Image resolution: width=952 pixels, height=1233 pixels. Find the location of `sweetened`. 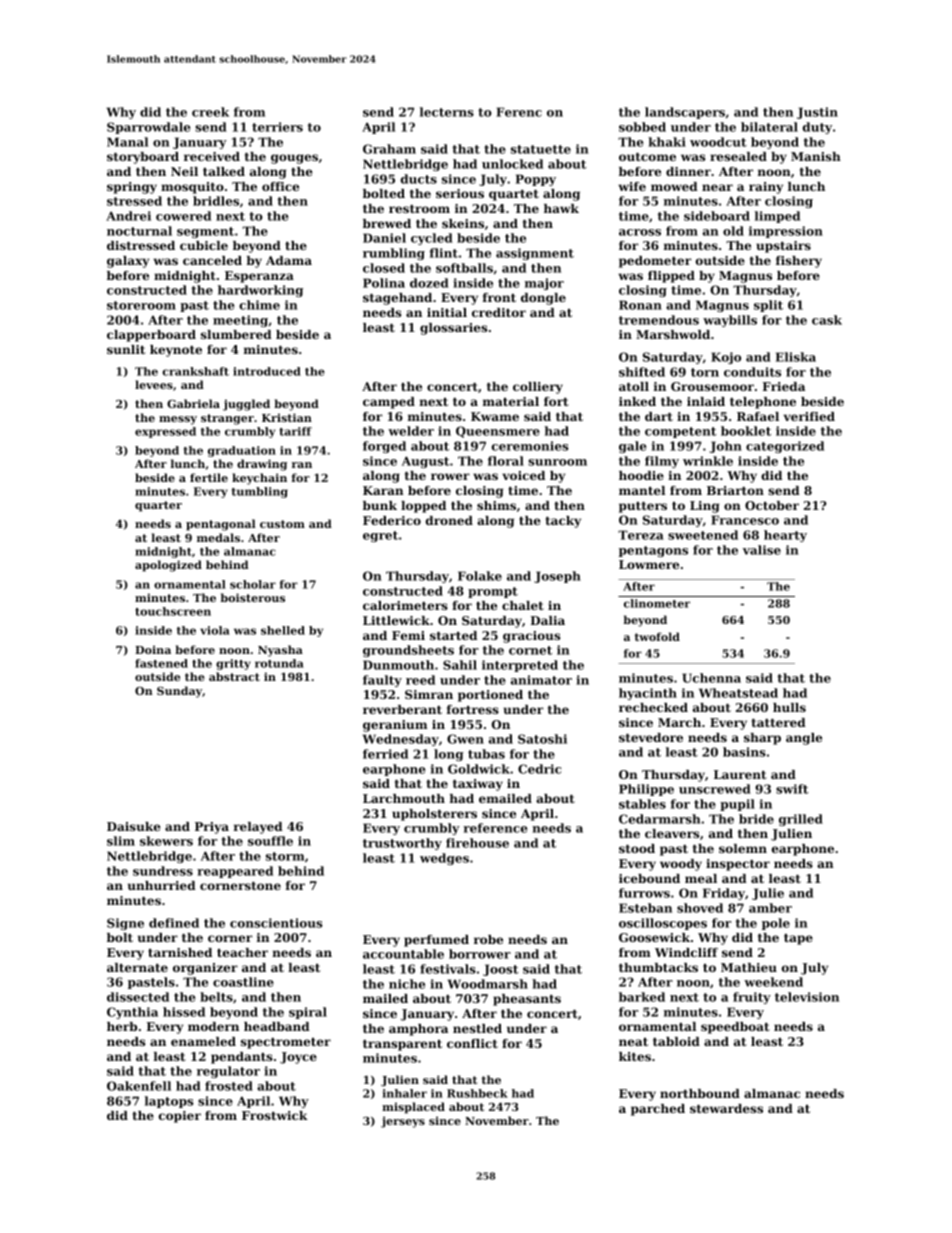

sweetened is located at coordinates (703, 535).
